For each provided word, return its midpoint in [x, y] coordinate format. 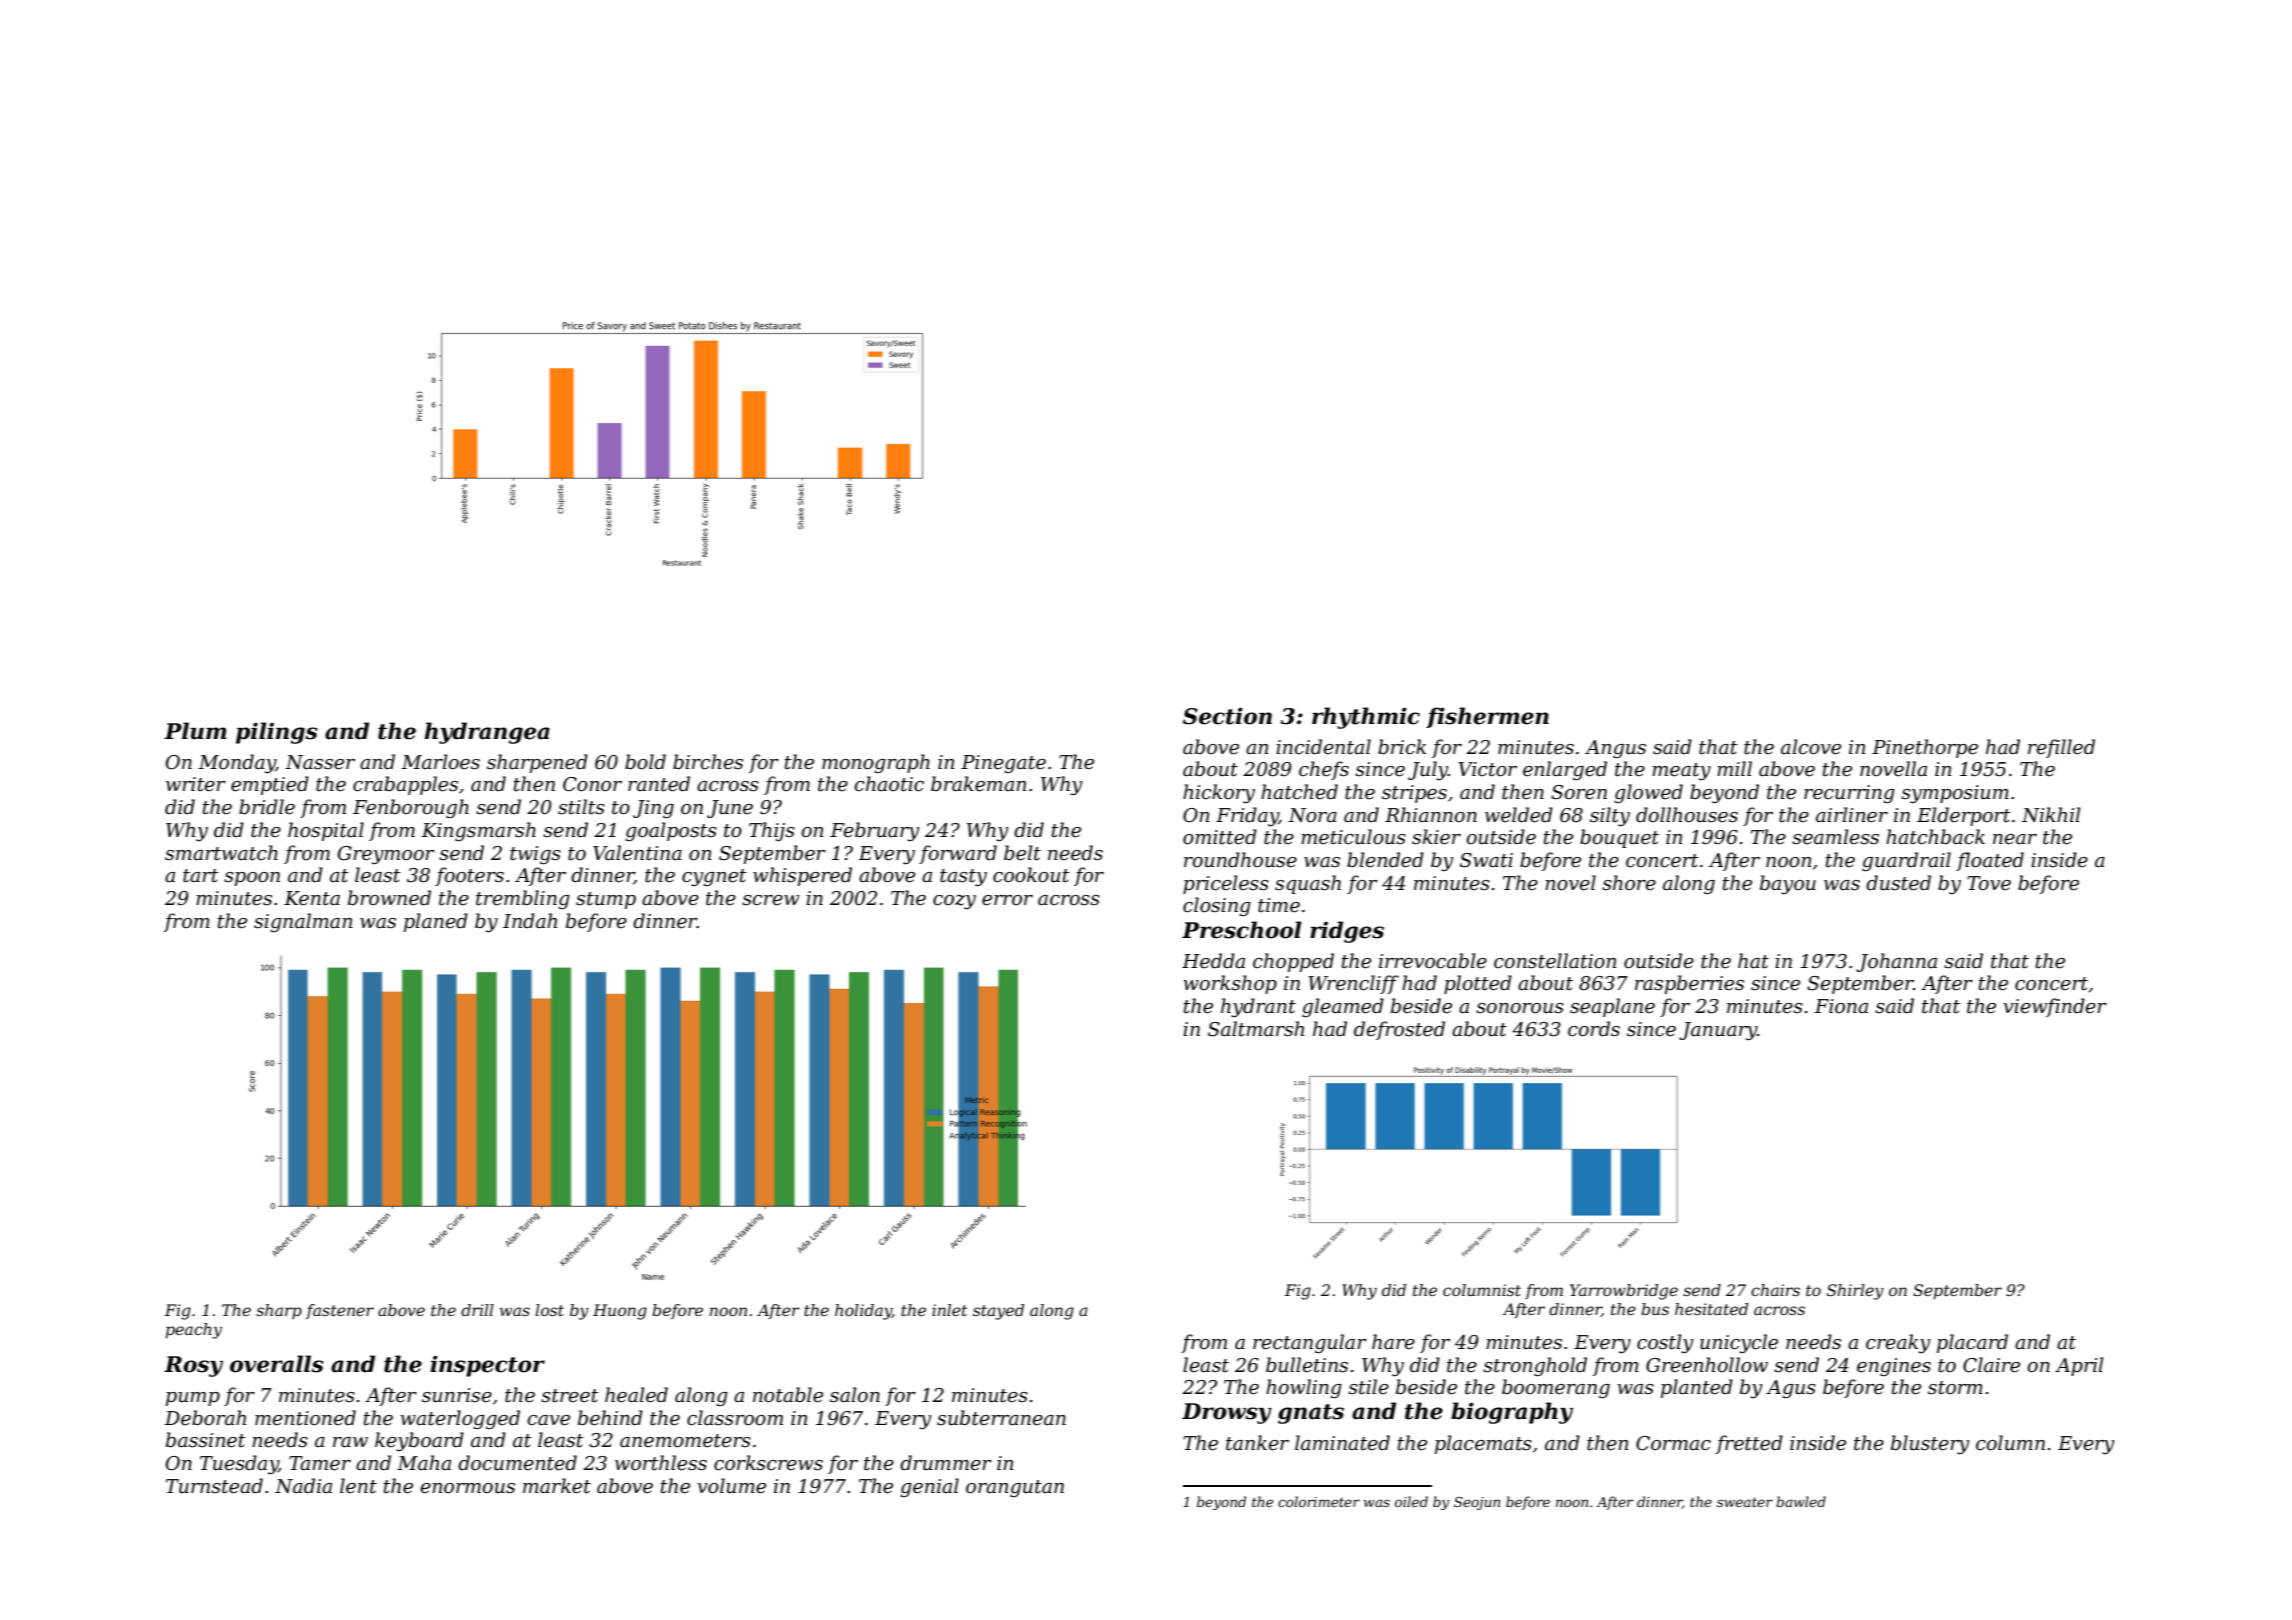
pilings [277, 733]
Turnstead [214, 1486]
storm [1955, 1388]
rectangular [1310, 1343]
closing [1217, 906]
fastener [340, 1311]
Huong [620, 1312]
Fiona [1841, 1006]
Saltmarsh [1256, 1029]
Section [1227, 716]
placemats [1483, 1444]
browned [389, 898]
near [2015, 839]
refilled [2061, 748]
